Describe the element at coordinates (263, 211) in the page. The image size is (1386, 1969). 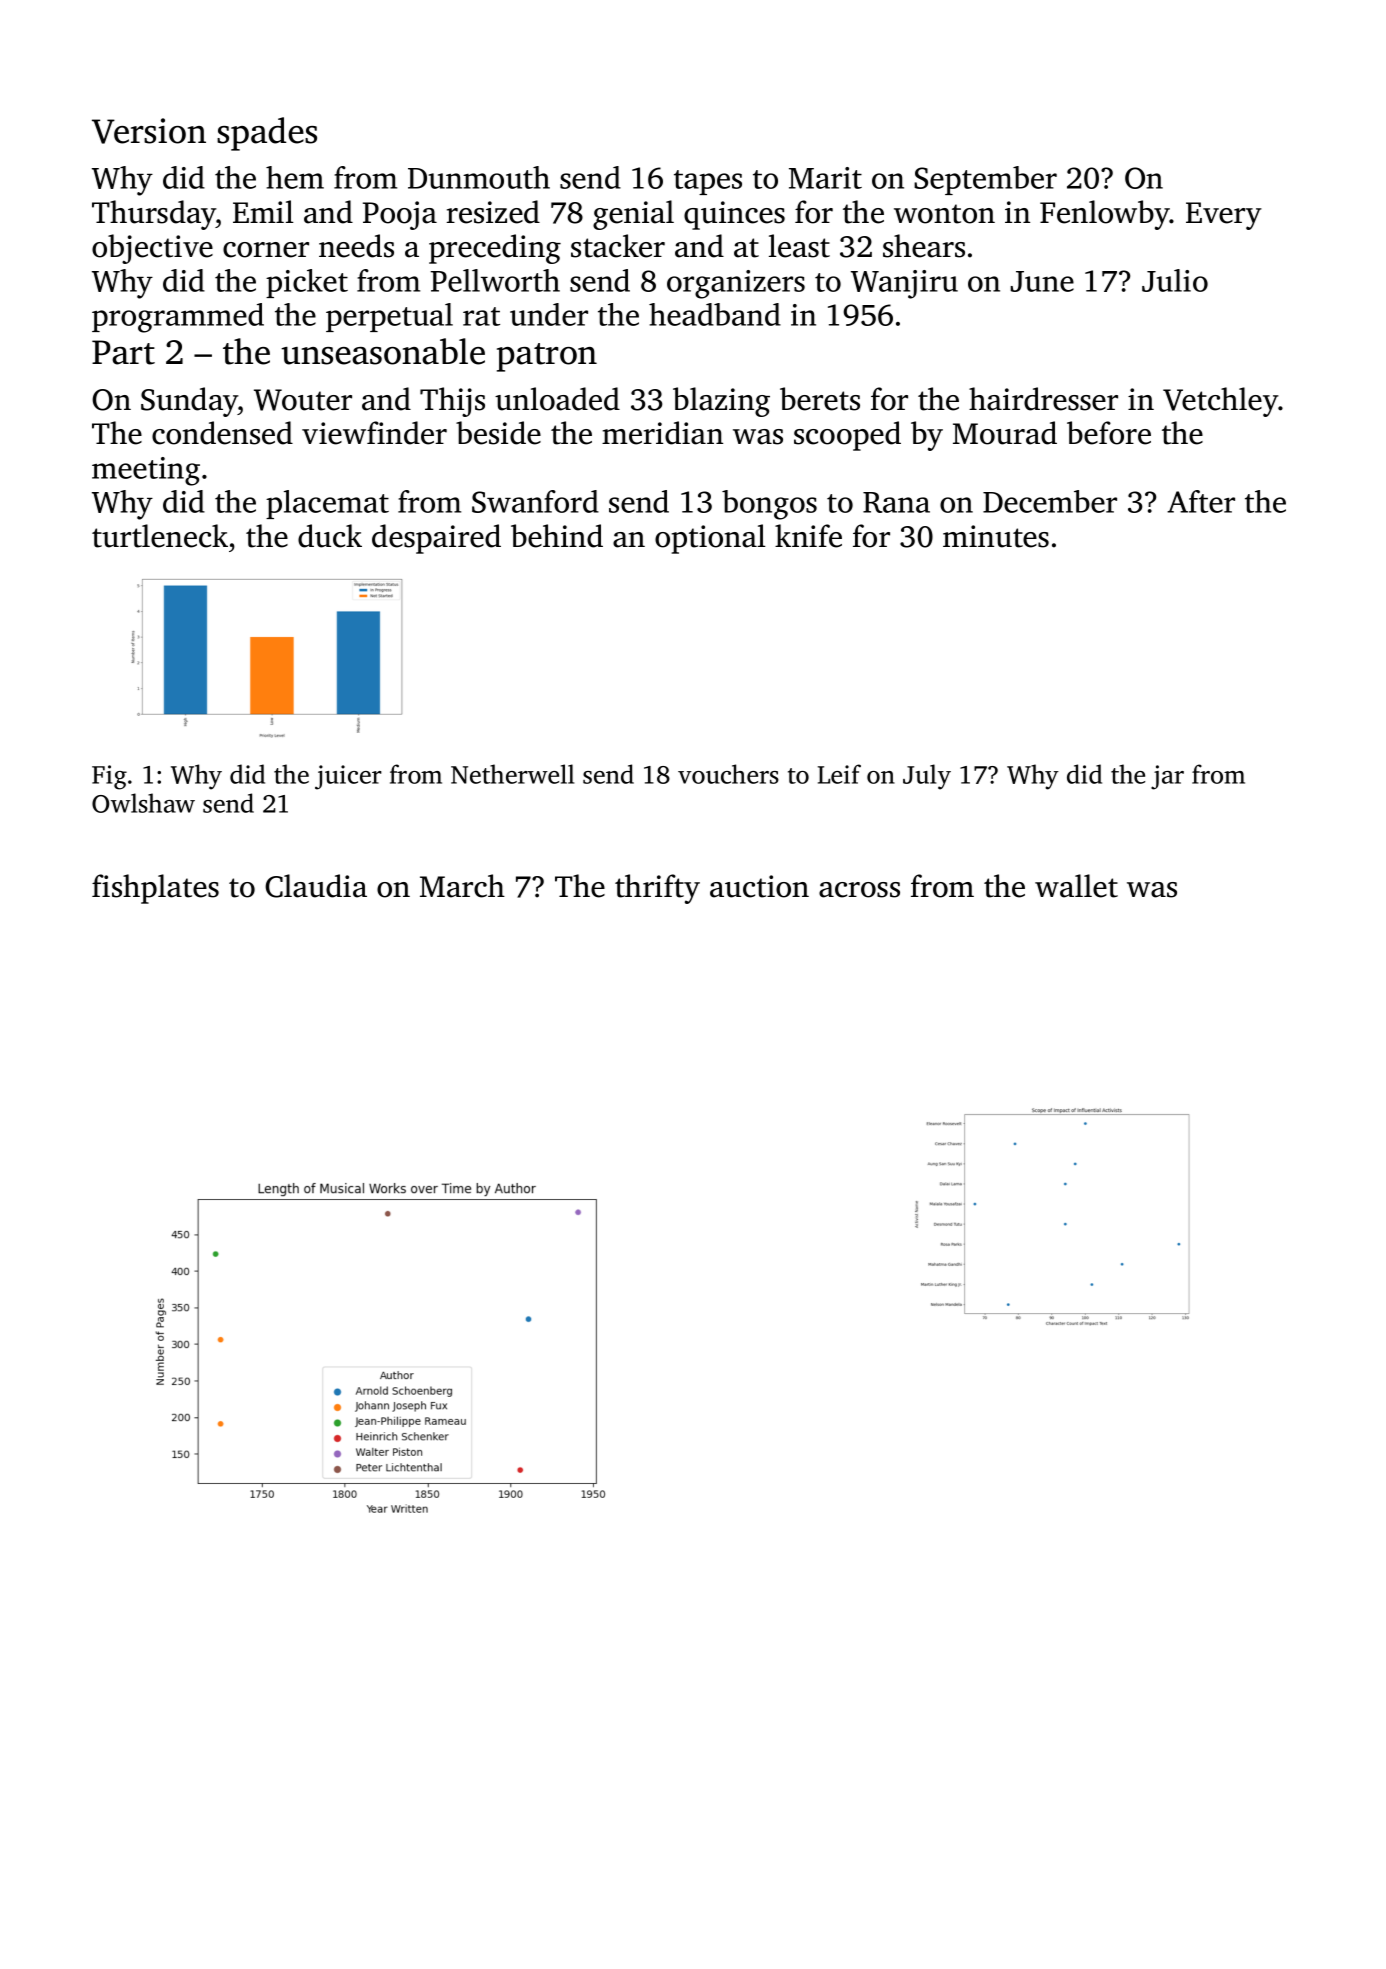
I see `Emil` at that location.
